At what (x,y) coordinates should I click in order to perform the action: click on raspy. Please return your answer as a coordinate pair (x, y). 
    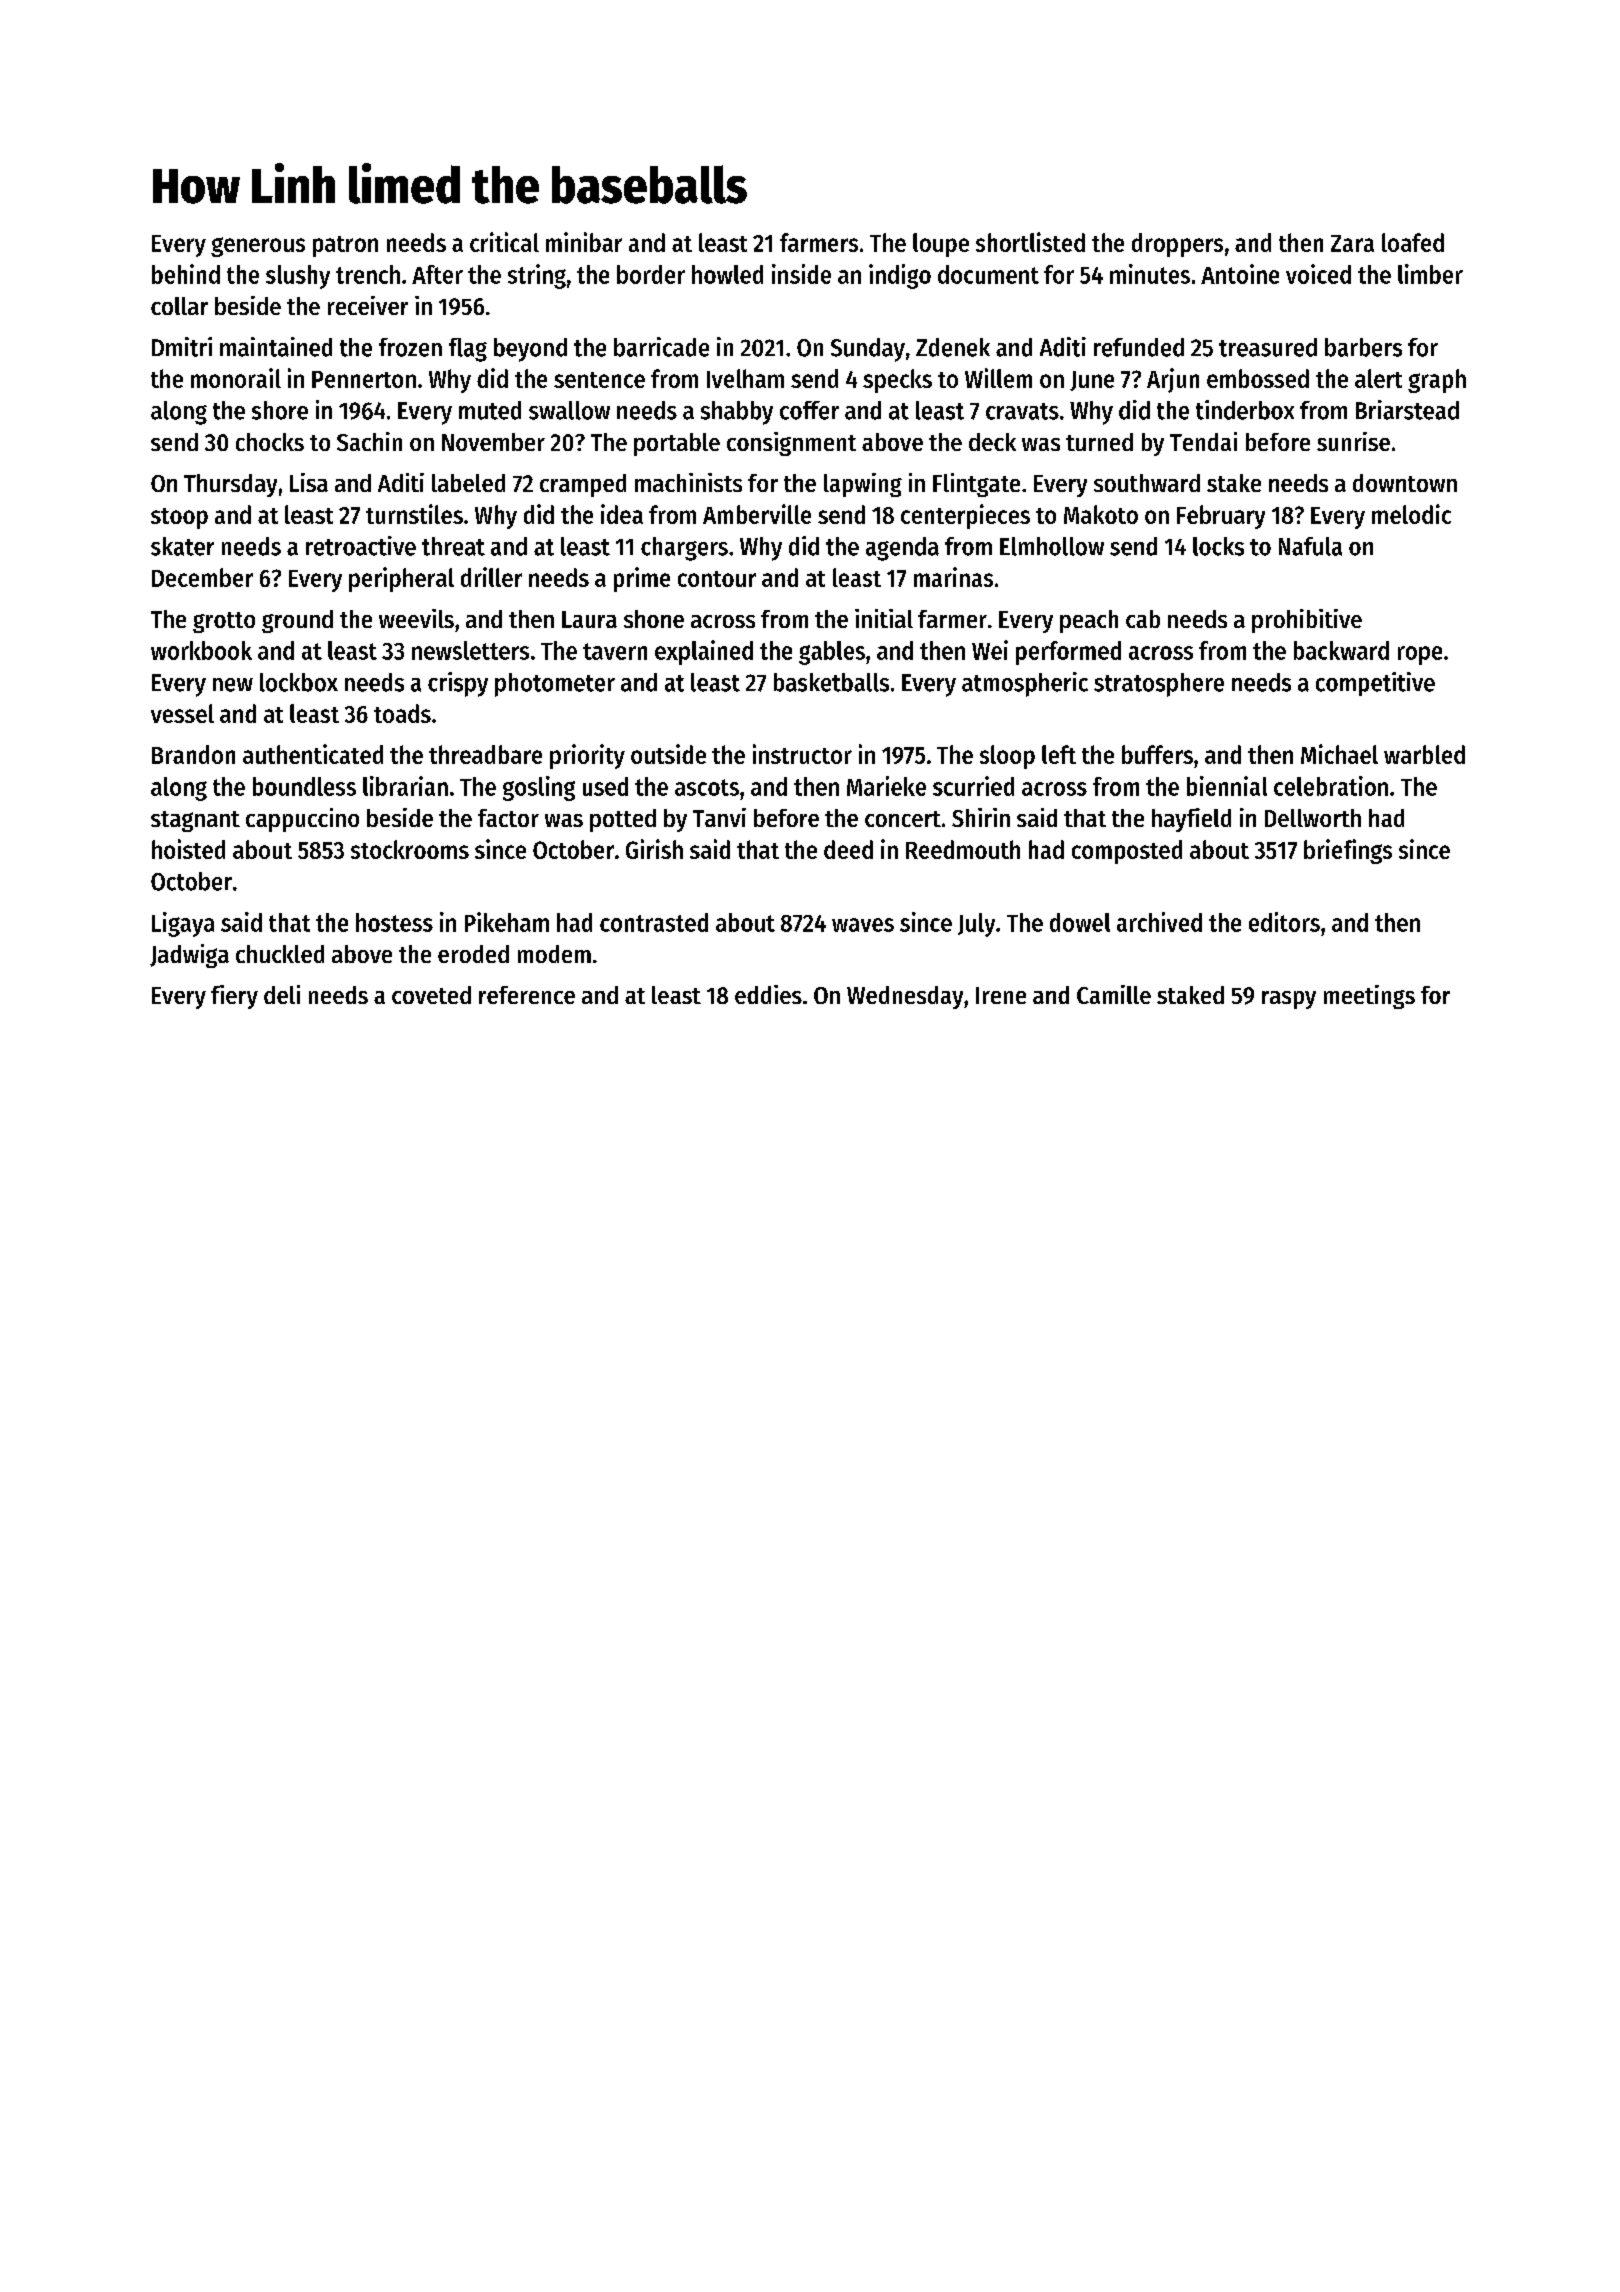
    Looking at the image, I should click on (1289, 1000).
